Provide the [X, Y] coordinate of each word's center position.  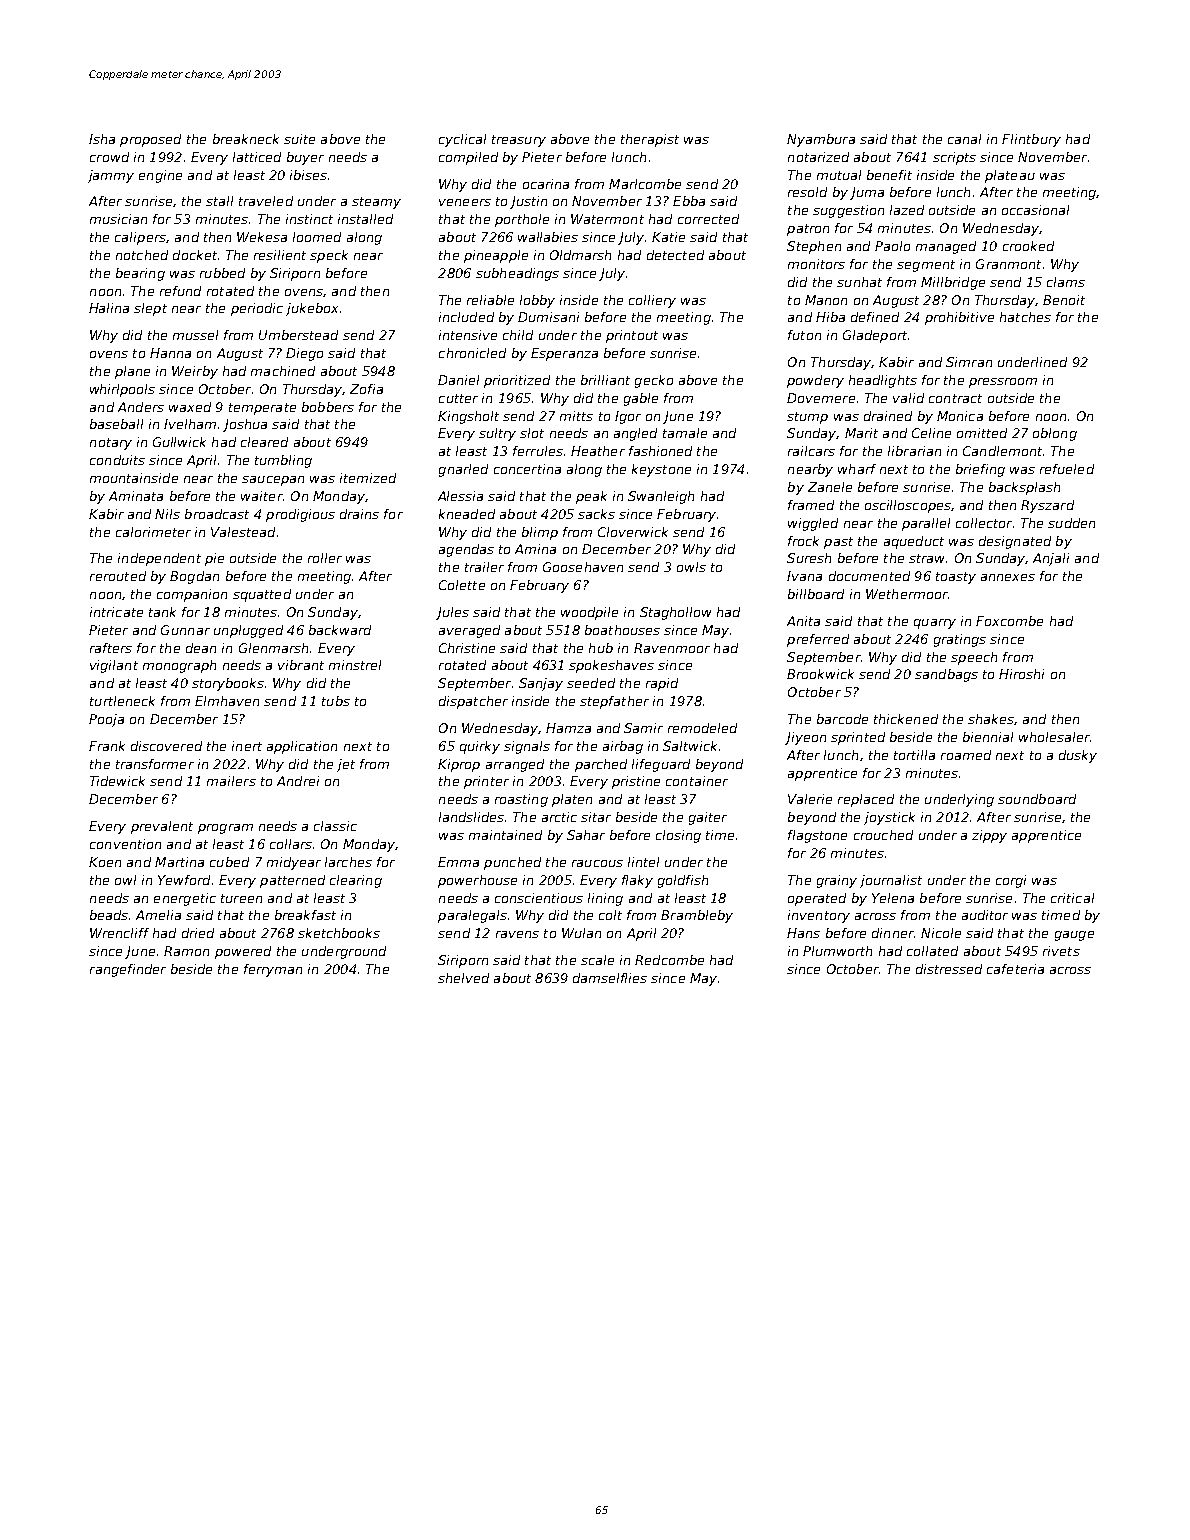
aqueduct [914, 542]
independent [159, 559]
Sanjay [541, 684]
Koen [105, 862]
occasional [1035, 210]
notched [142, 255]
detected [675, 255]
